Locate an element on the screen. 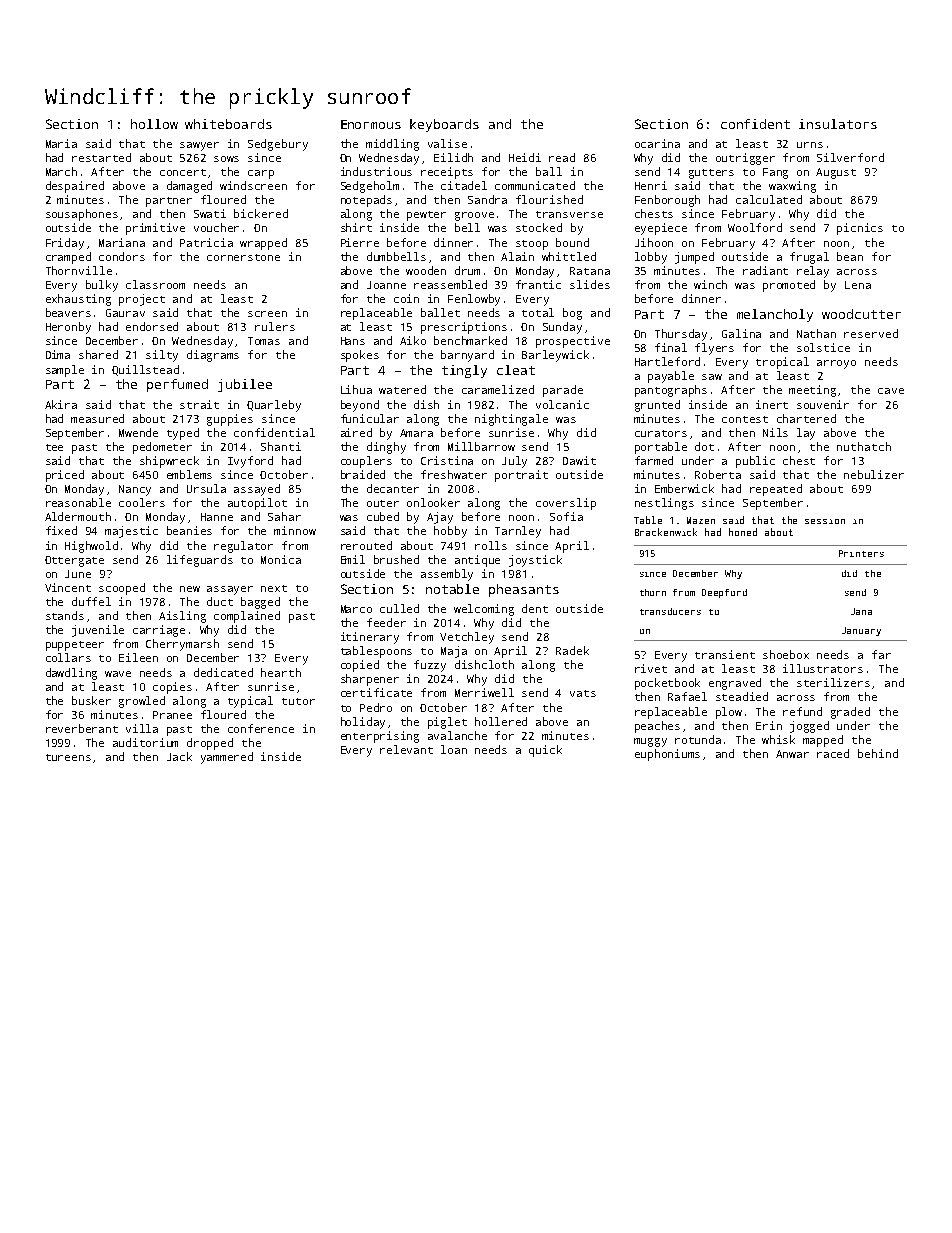 This screenshot has height=1233, width=952. prospective is located at coordinates (573, 342).
